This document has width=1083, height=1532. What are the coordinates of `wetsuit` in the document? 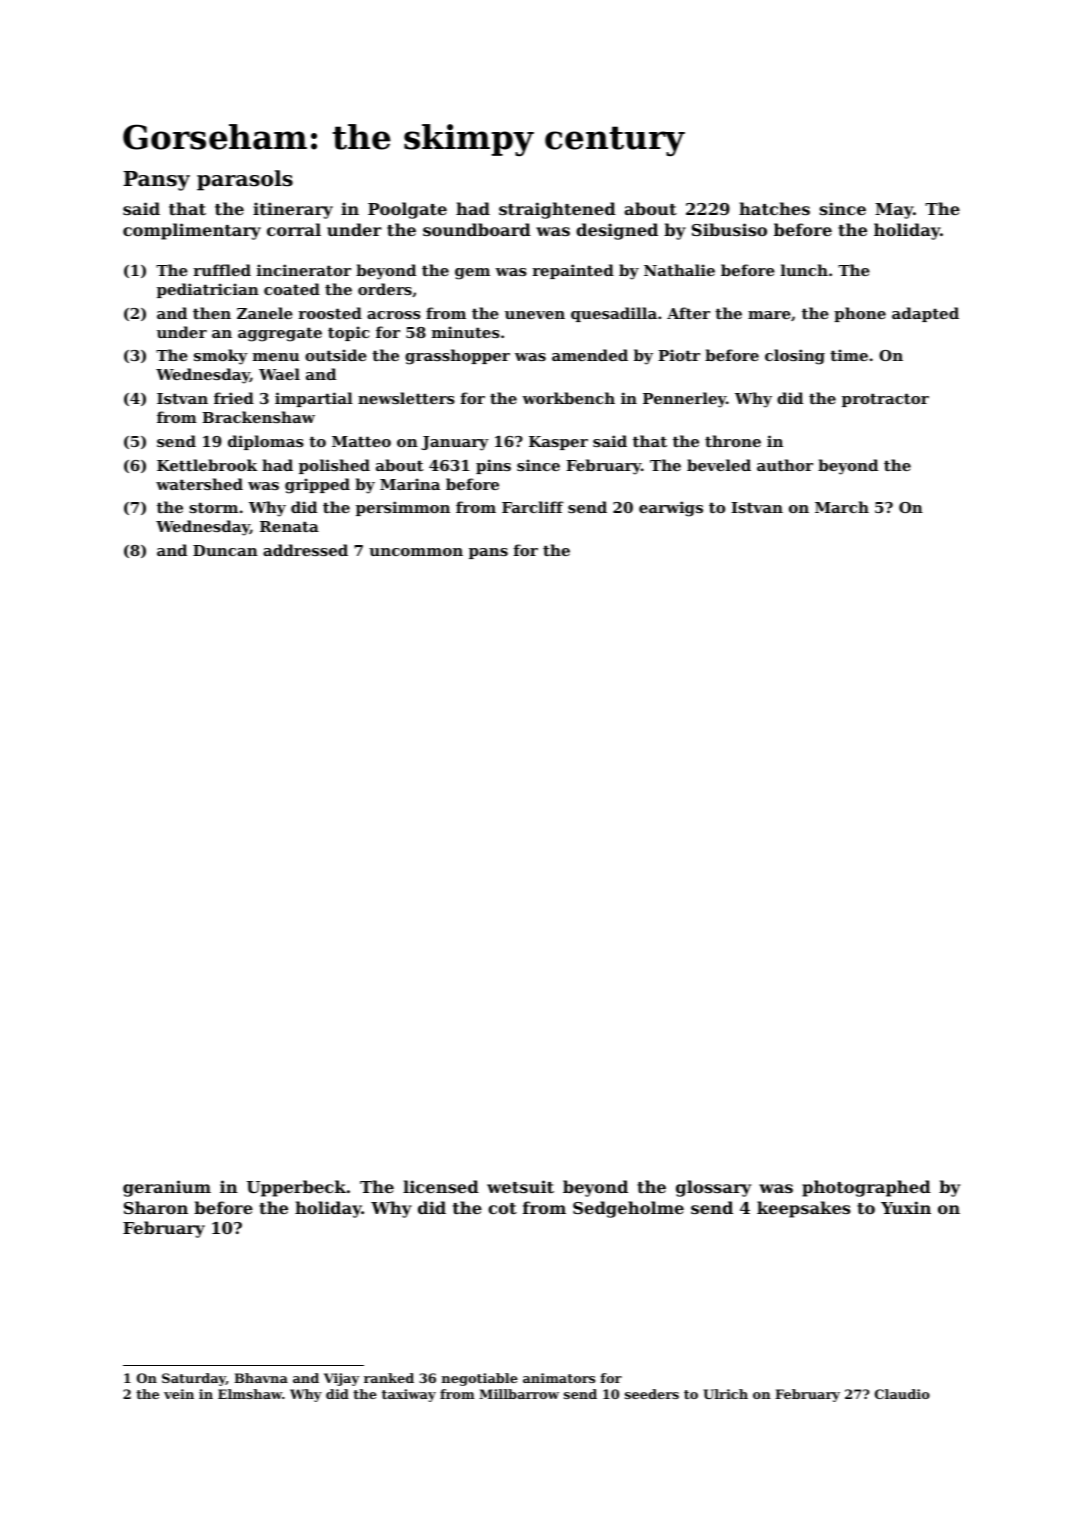 It's located at (520, 1186).
